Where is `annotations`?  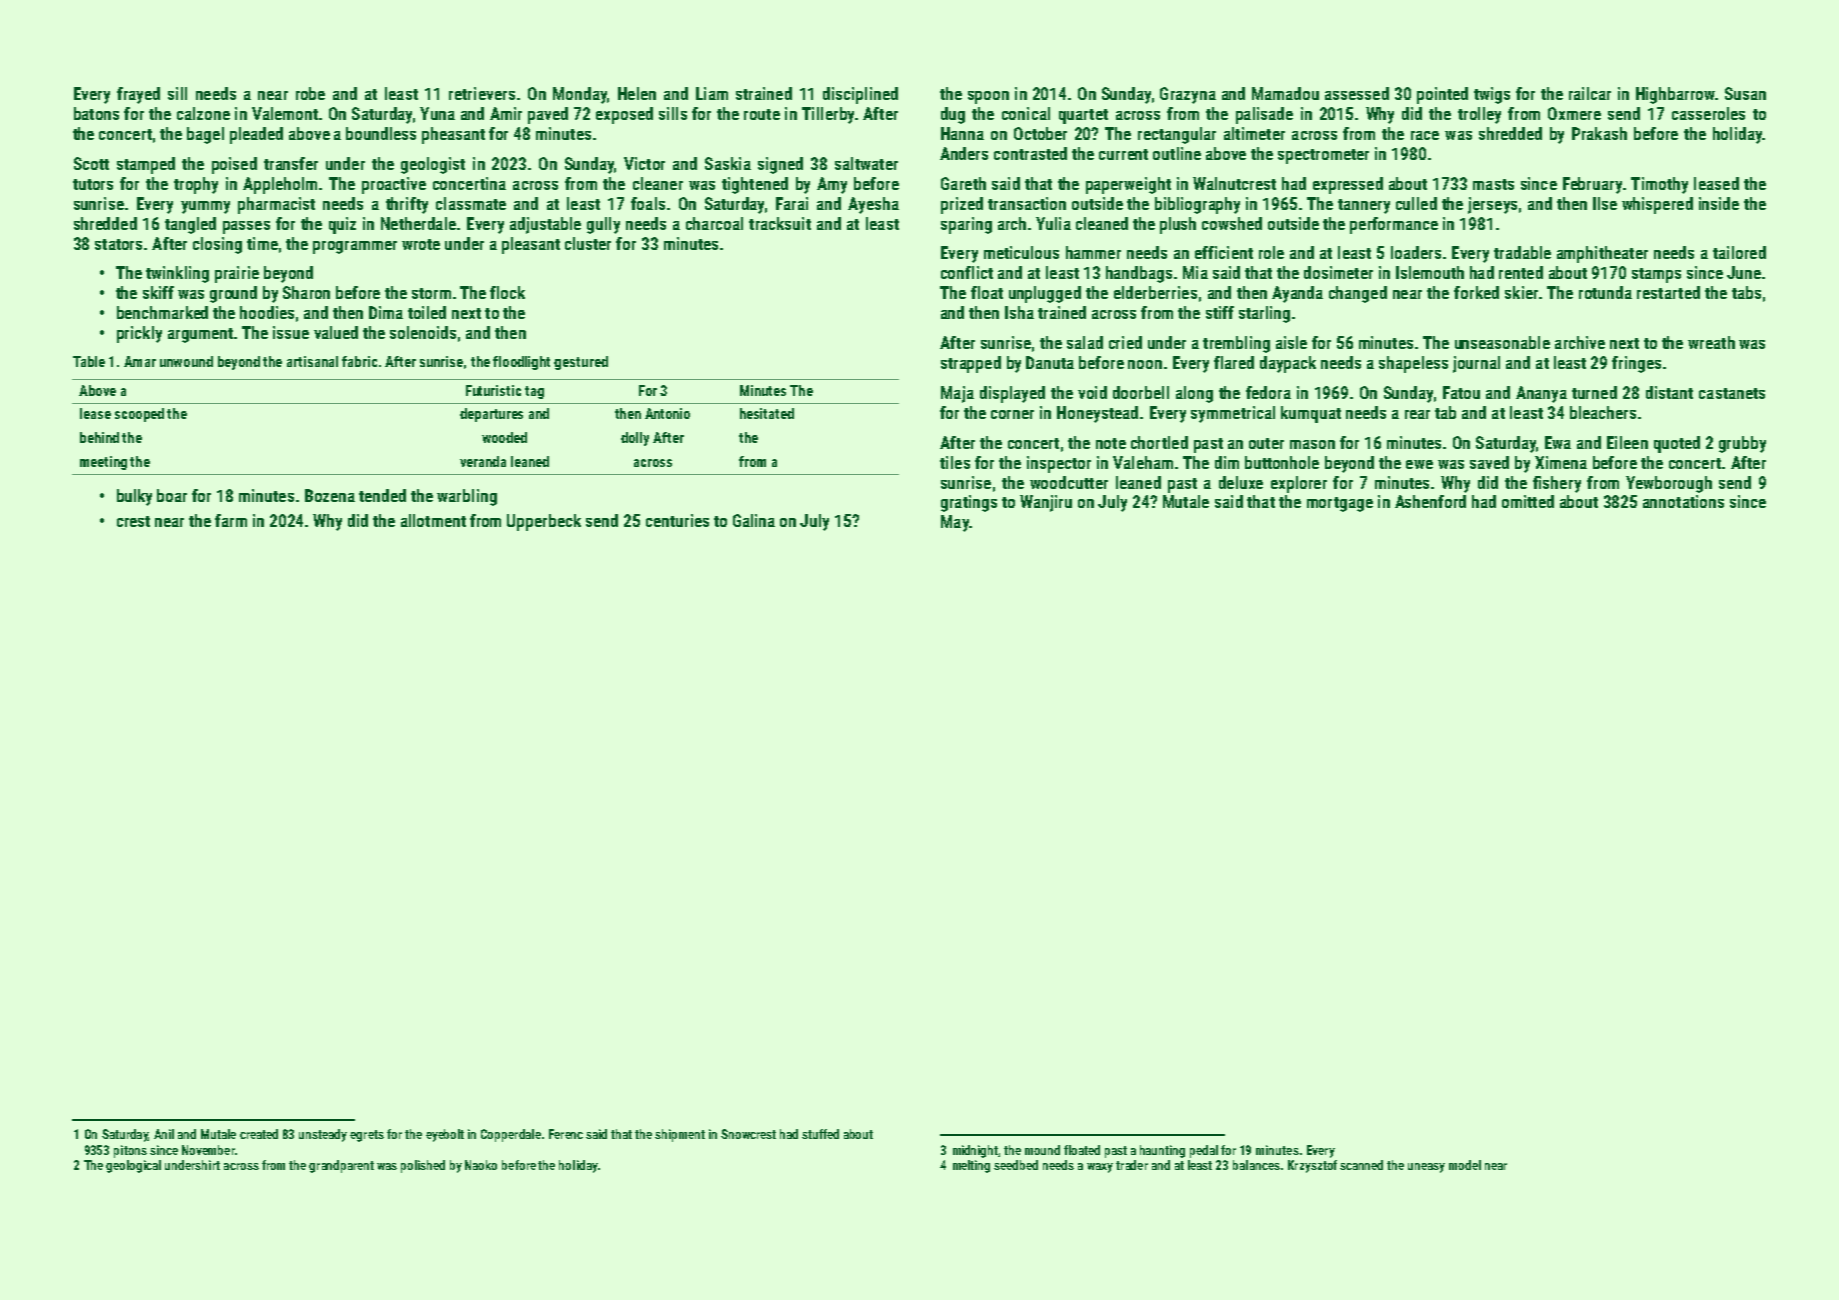
annotations is located at coordinates (1683, 501).
